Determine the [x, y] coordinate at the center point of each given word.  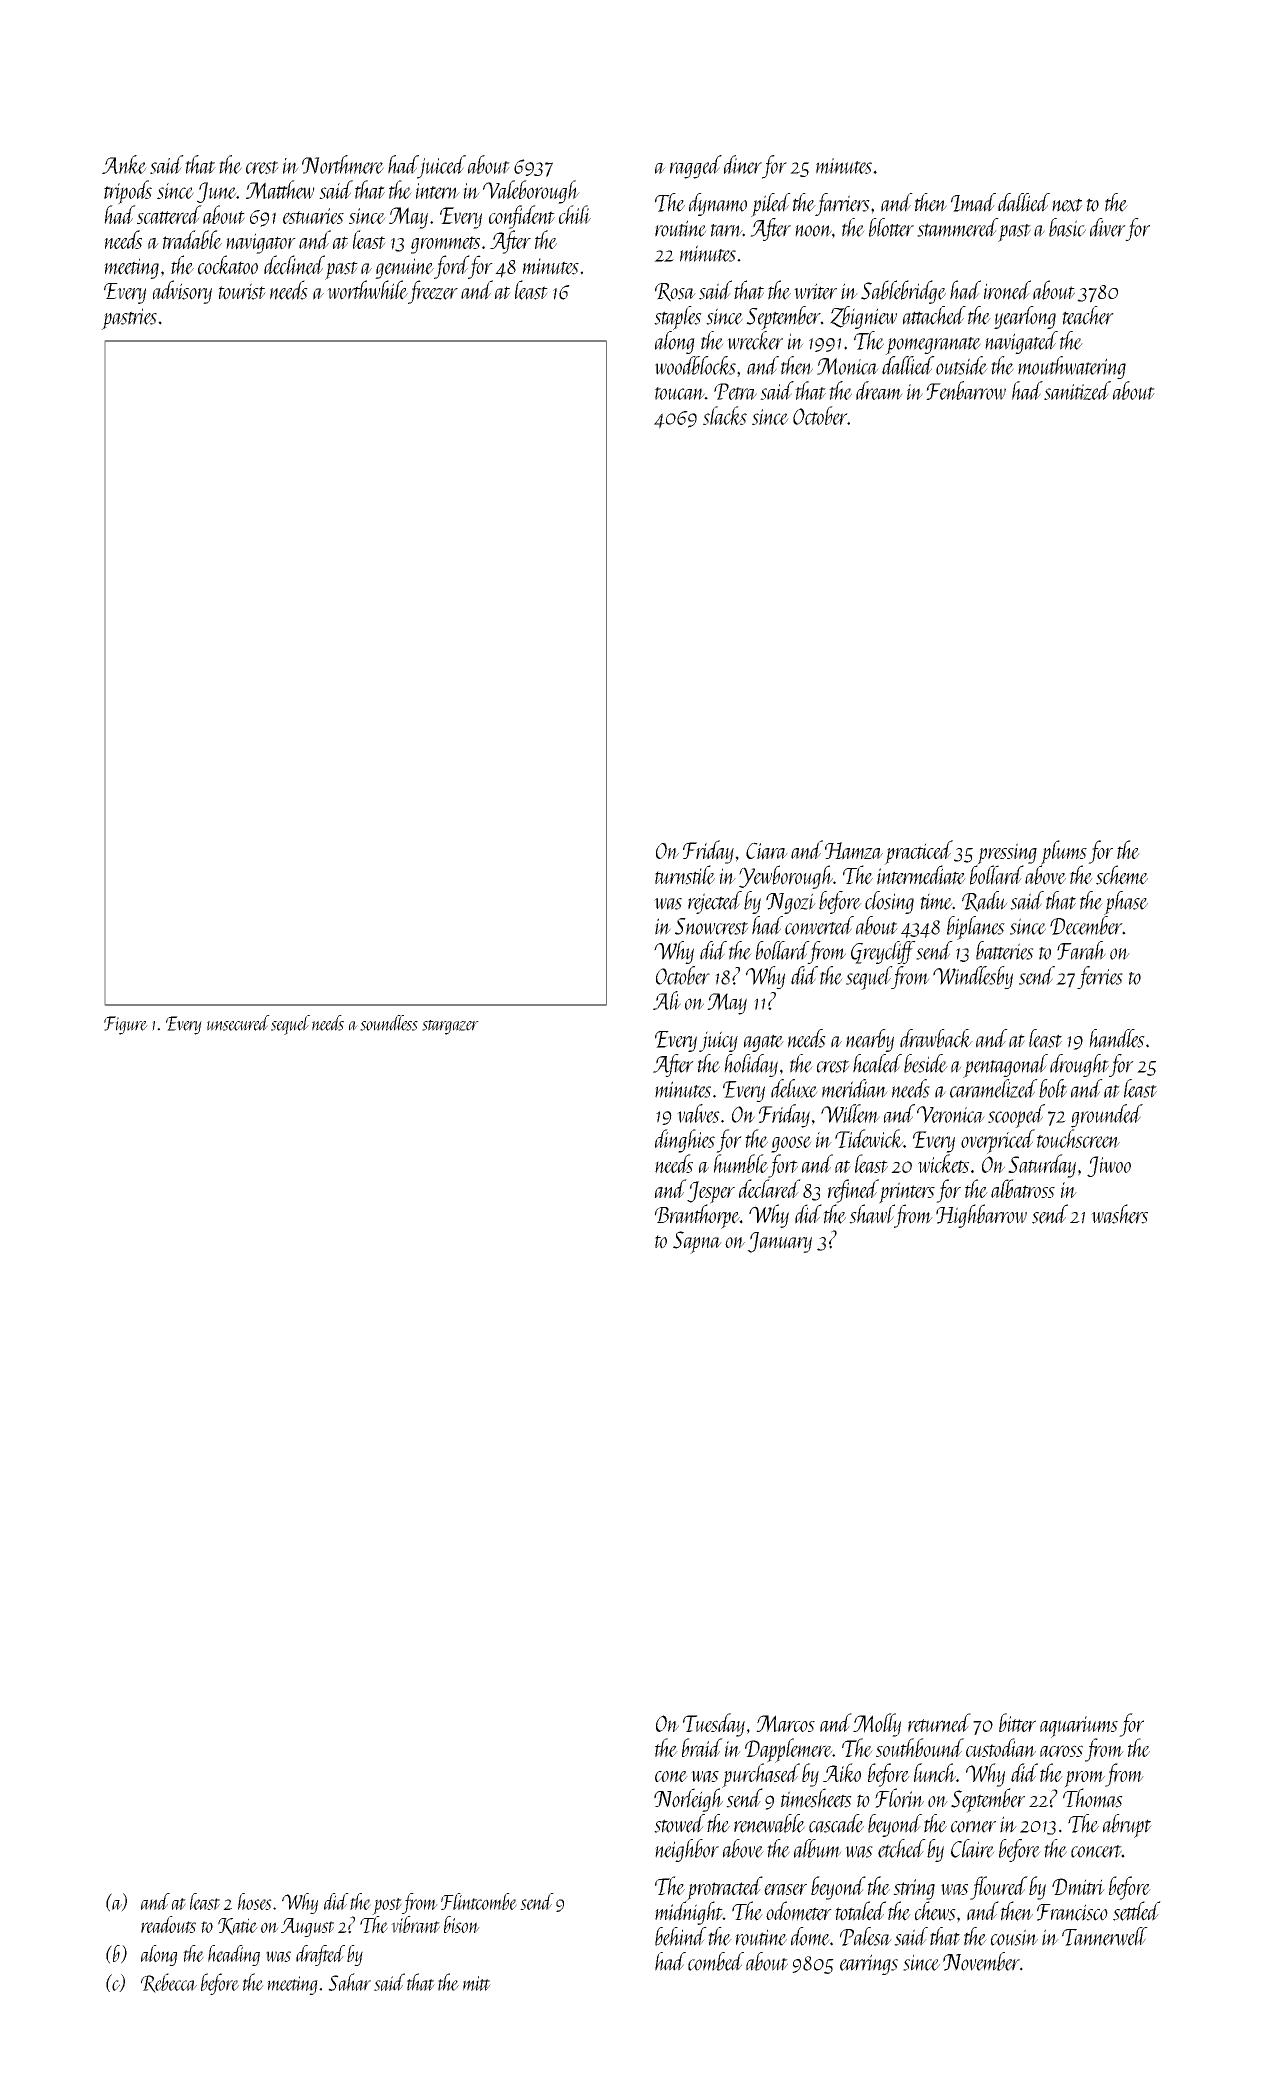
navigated [1021, 342]
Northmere [343, 164]
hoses [255, 1901]
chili [575, 214]
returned [939, 1722]
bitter [1017, 1722]
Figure [126, 1025]
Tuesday [714, 1725]
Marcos [785, 1723]
